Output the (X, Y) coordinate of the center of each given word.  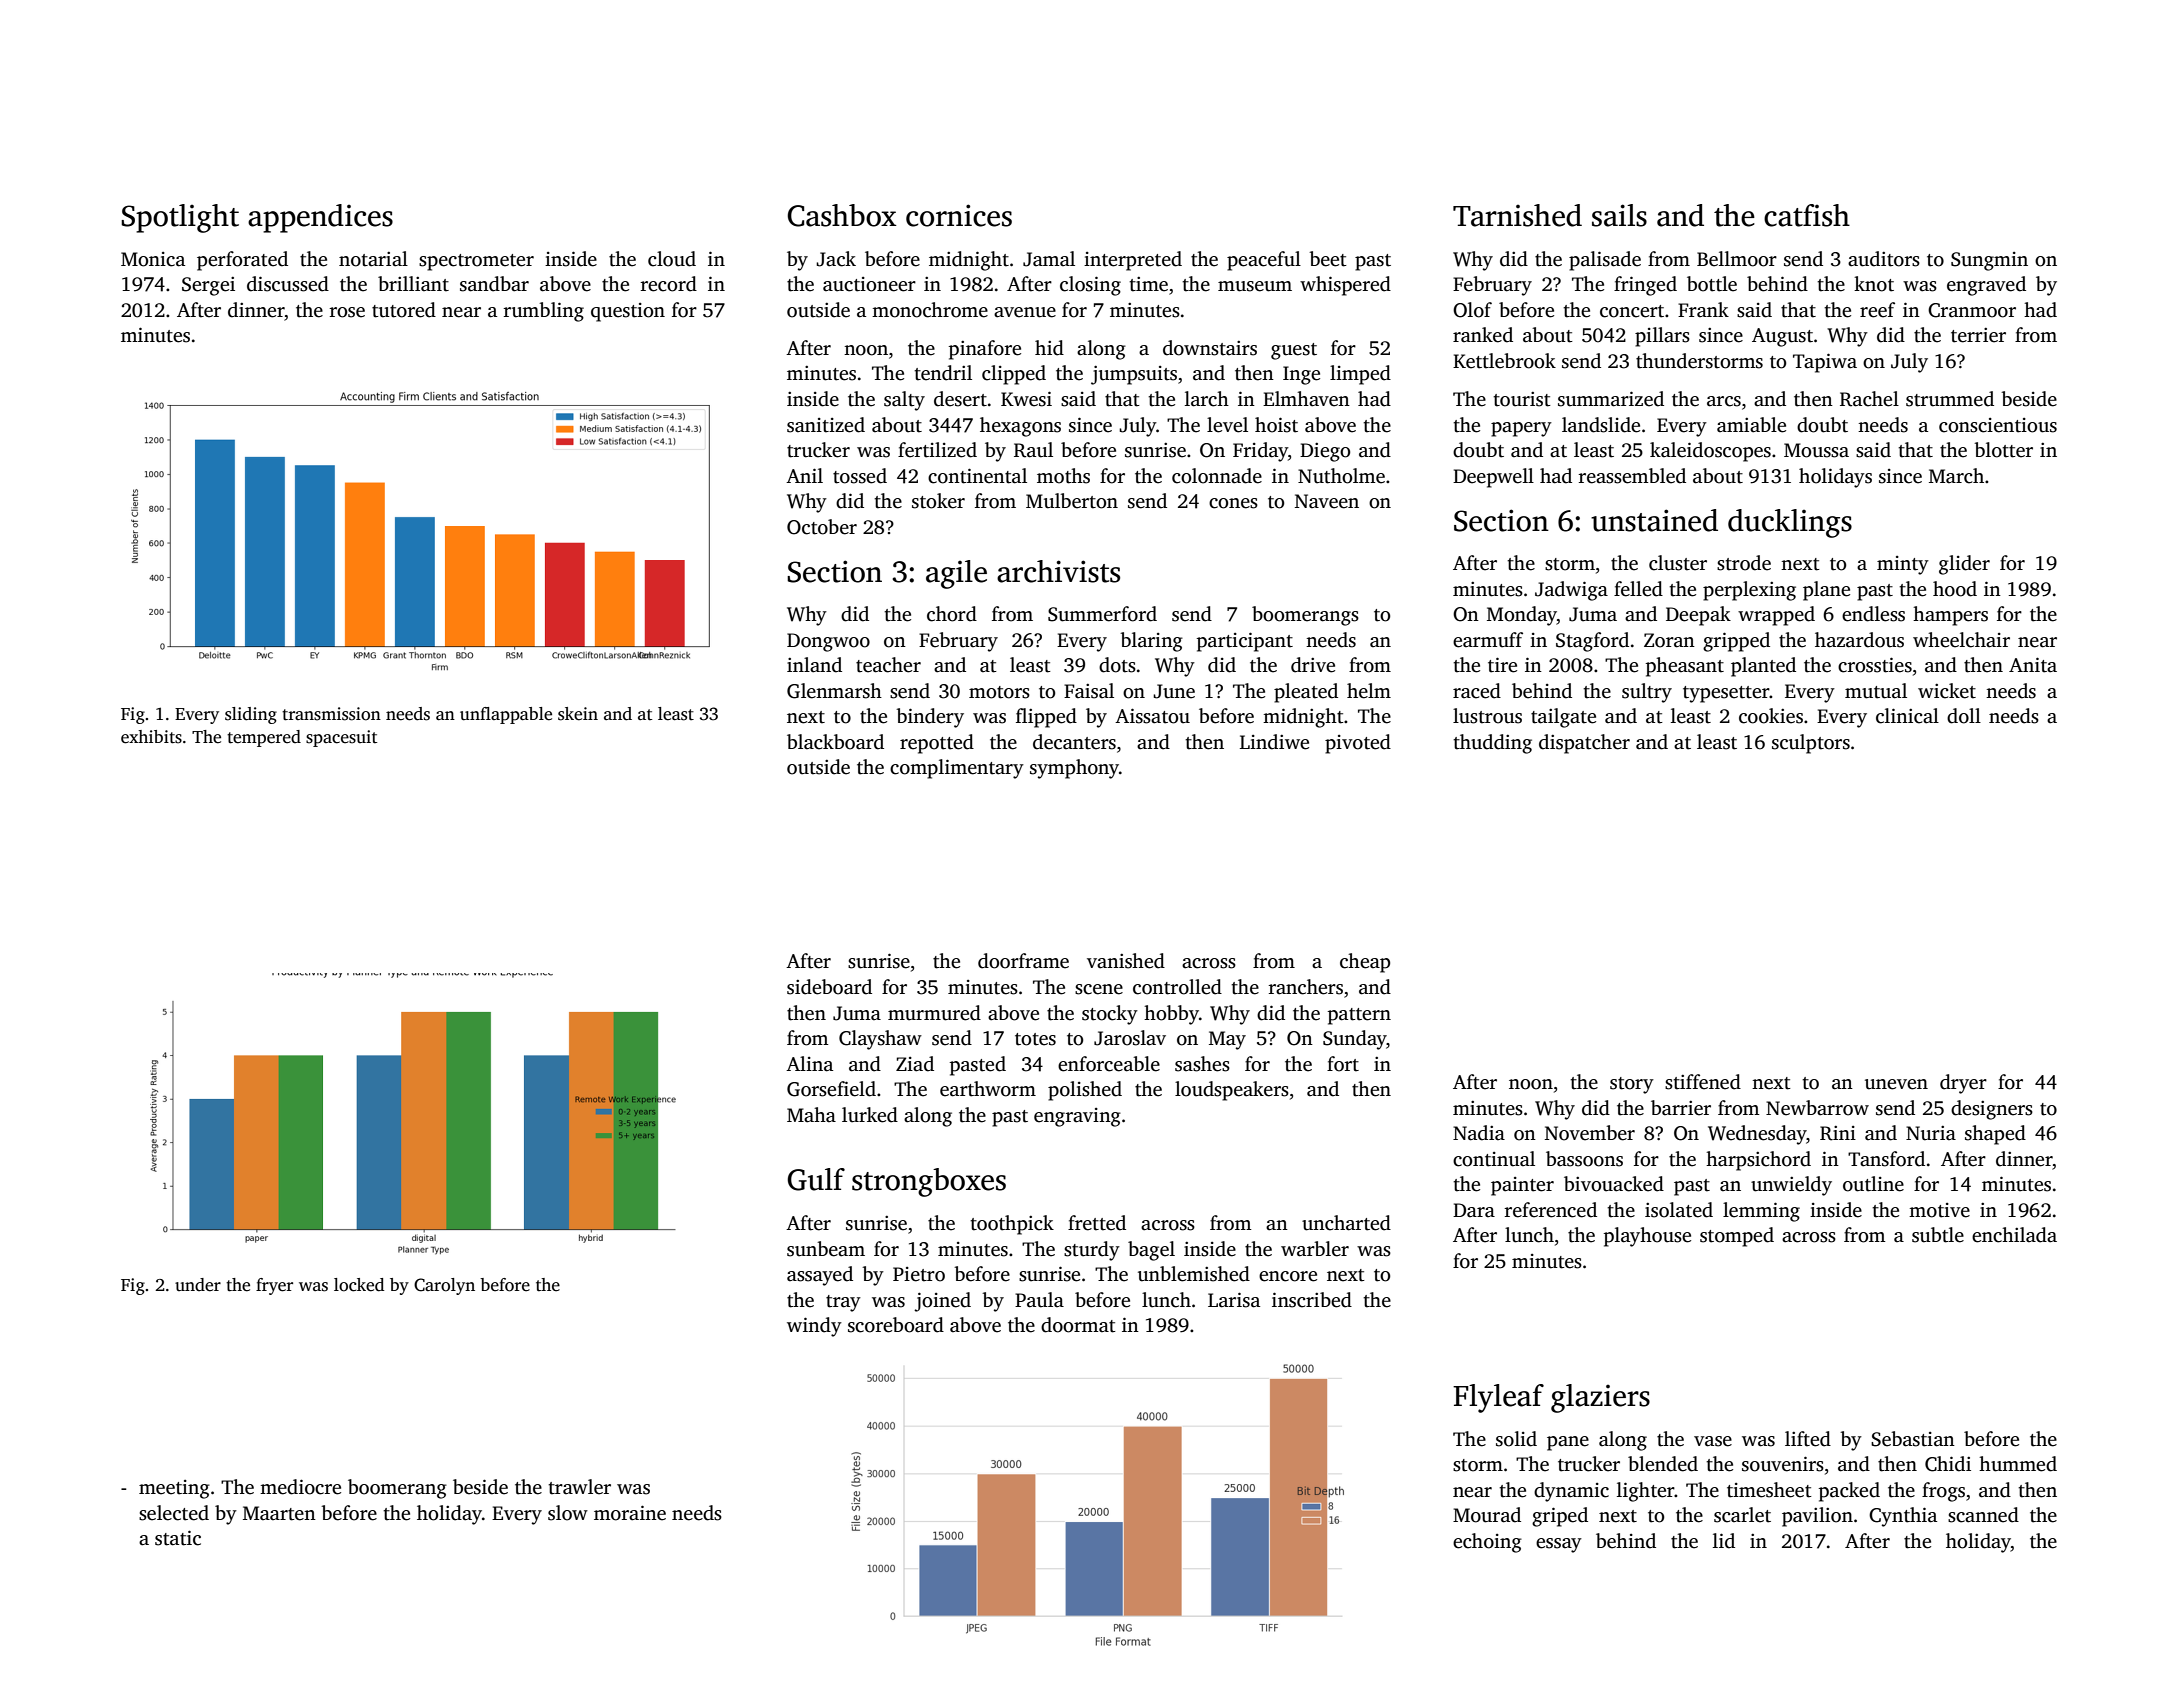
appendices (320, 218)
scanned (1983, 1515)
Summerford (1102, 614)
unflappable (506, 715)
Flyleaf (1498, 1398)
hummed (2018, 1464)
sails (1619, 215)
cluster (1678, 563)
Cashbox (842, 215)
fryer (274, 1286)
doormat (1078, 1325)
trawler (579, 1487)
